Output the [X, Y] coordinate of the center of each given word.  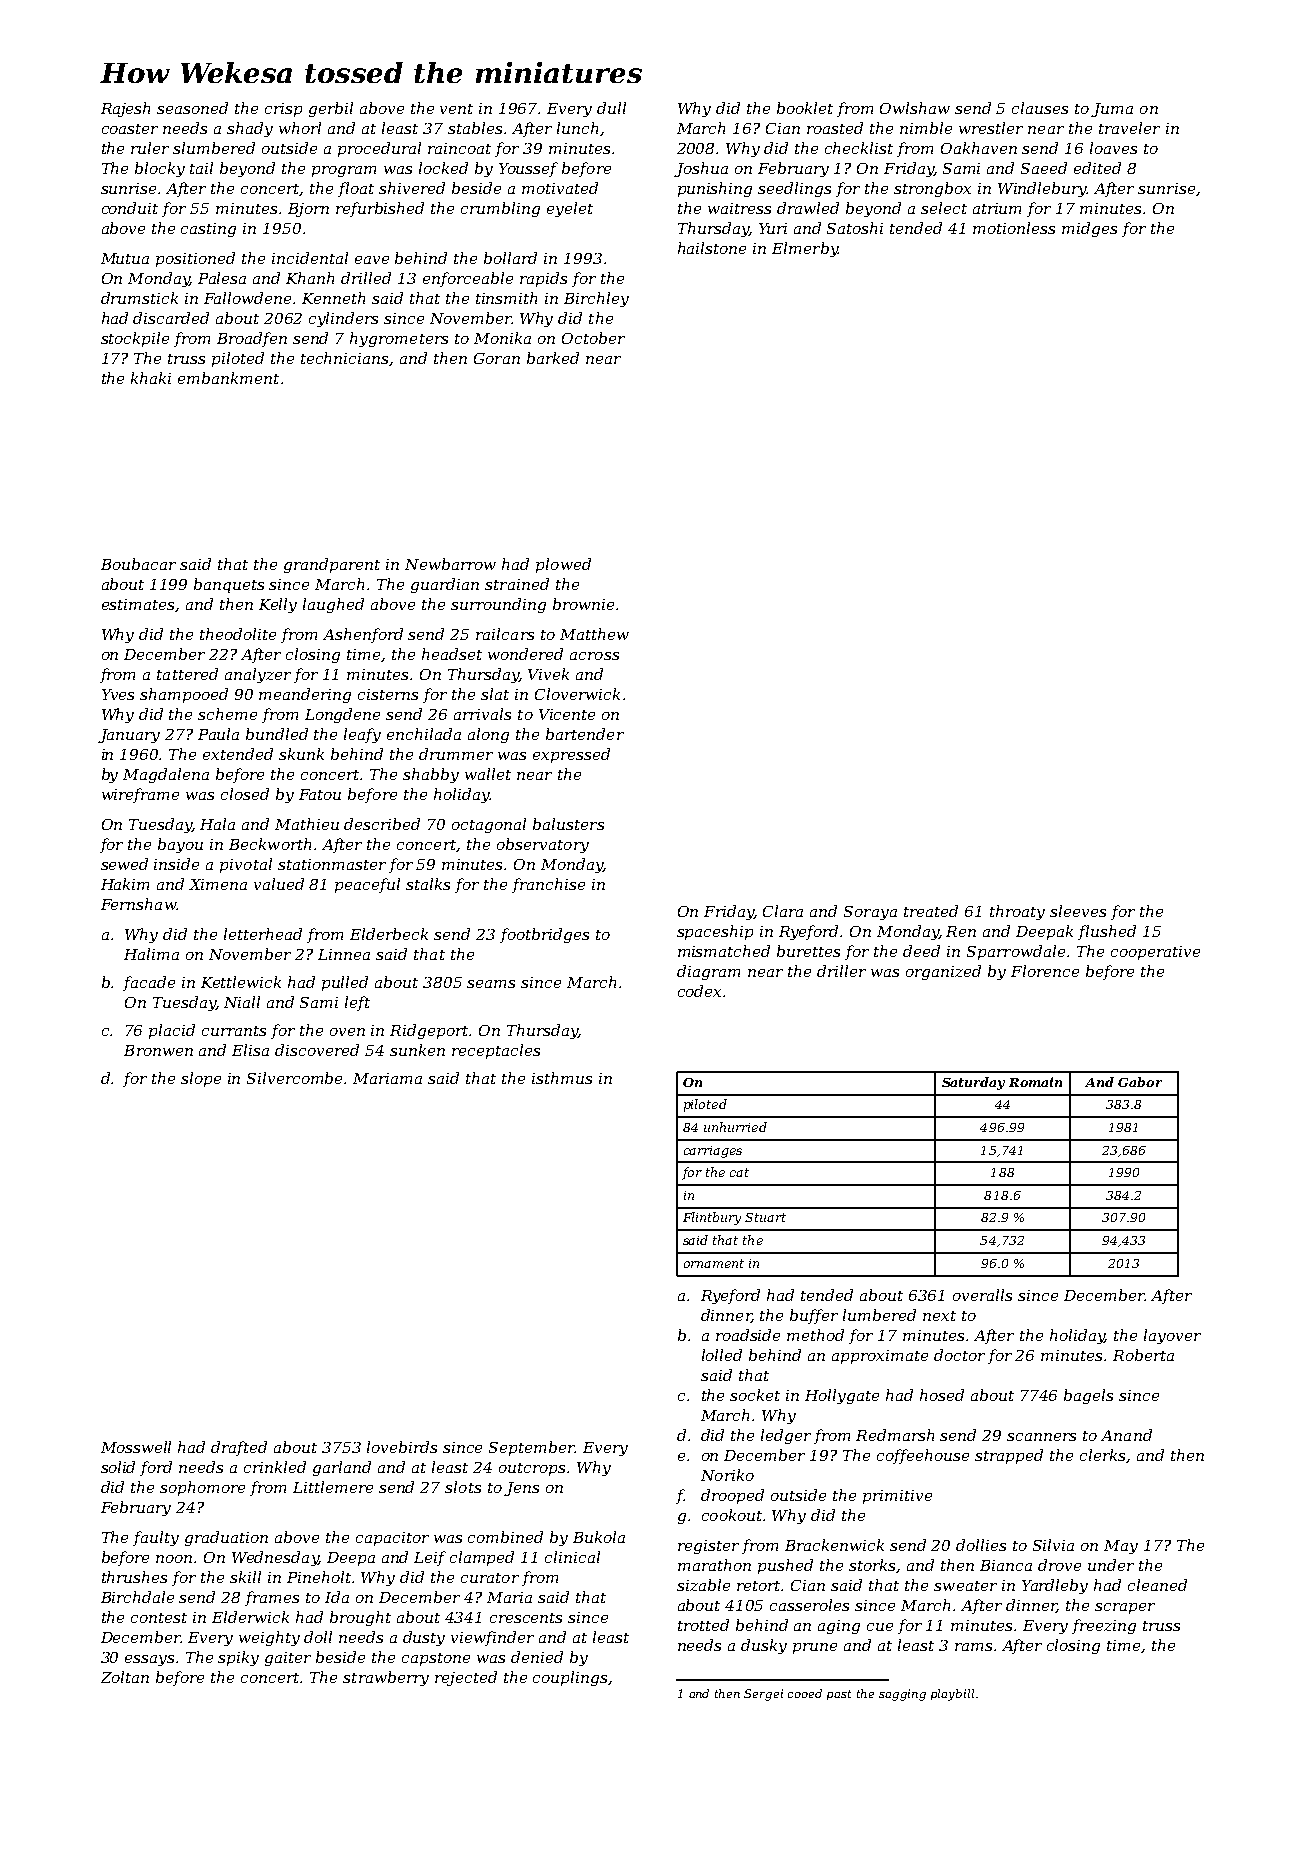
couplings [570, 1678]
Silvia [1053, 1545]
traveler [1129, 128]
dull [611, 108]
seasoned [192, 108]
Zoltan [125, 1677]
